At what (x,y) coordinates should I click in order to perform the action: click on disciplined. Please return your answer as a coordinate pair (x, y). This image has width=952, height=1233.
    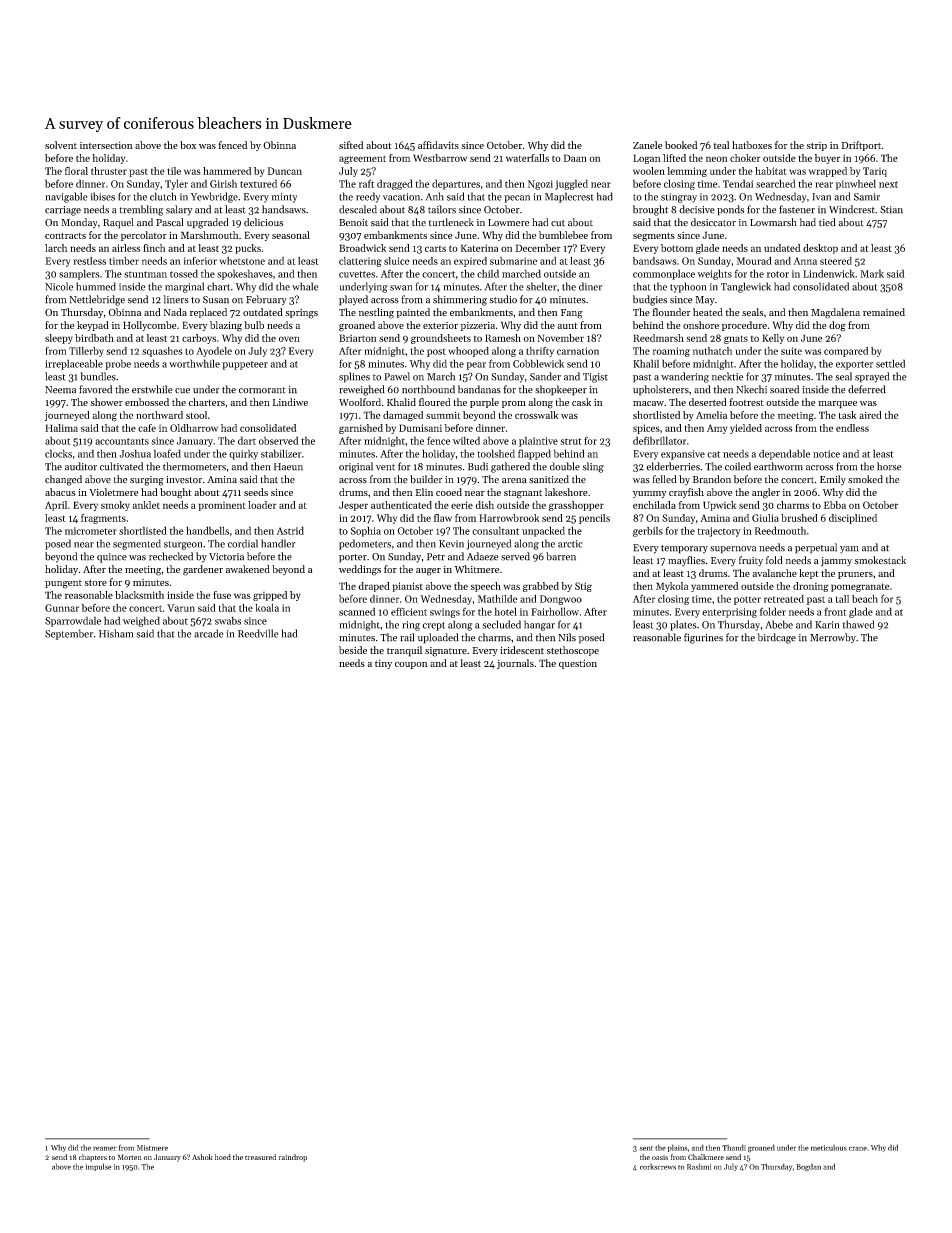
    Looking at the image, I should click on (853, 519).
